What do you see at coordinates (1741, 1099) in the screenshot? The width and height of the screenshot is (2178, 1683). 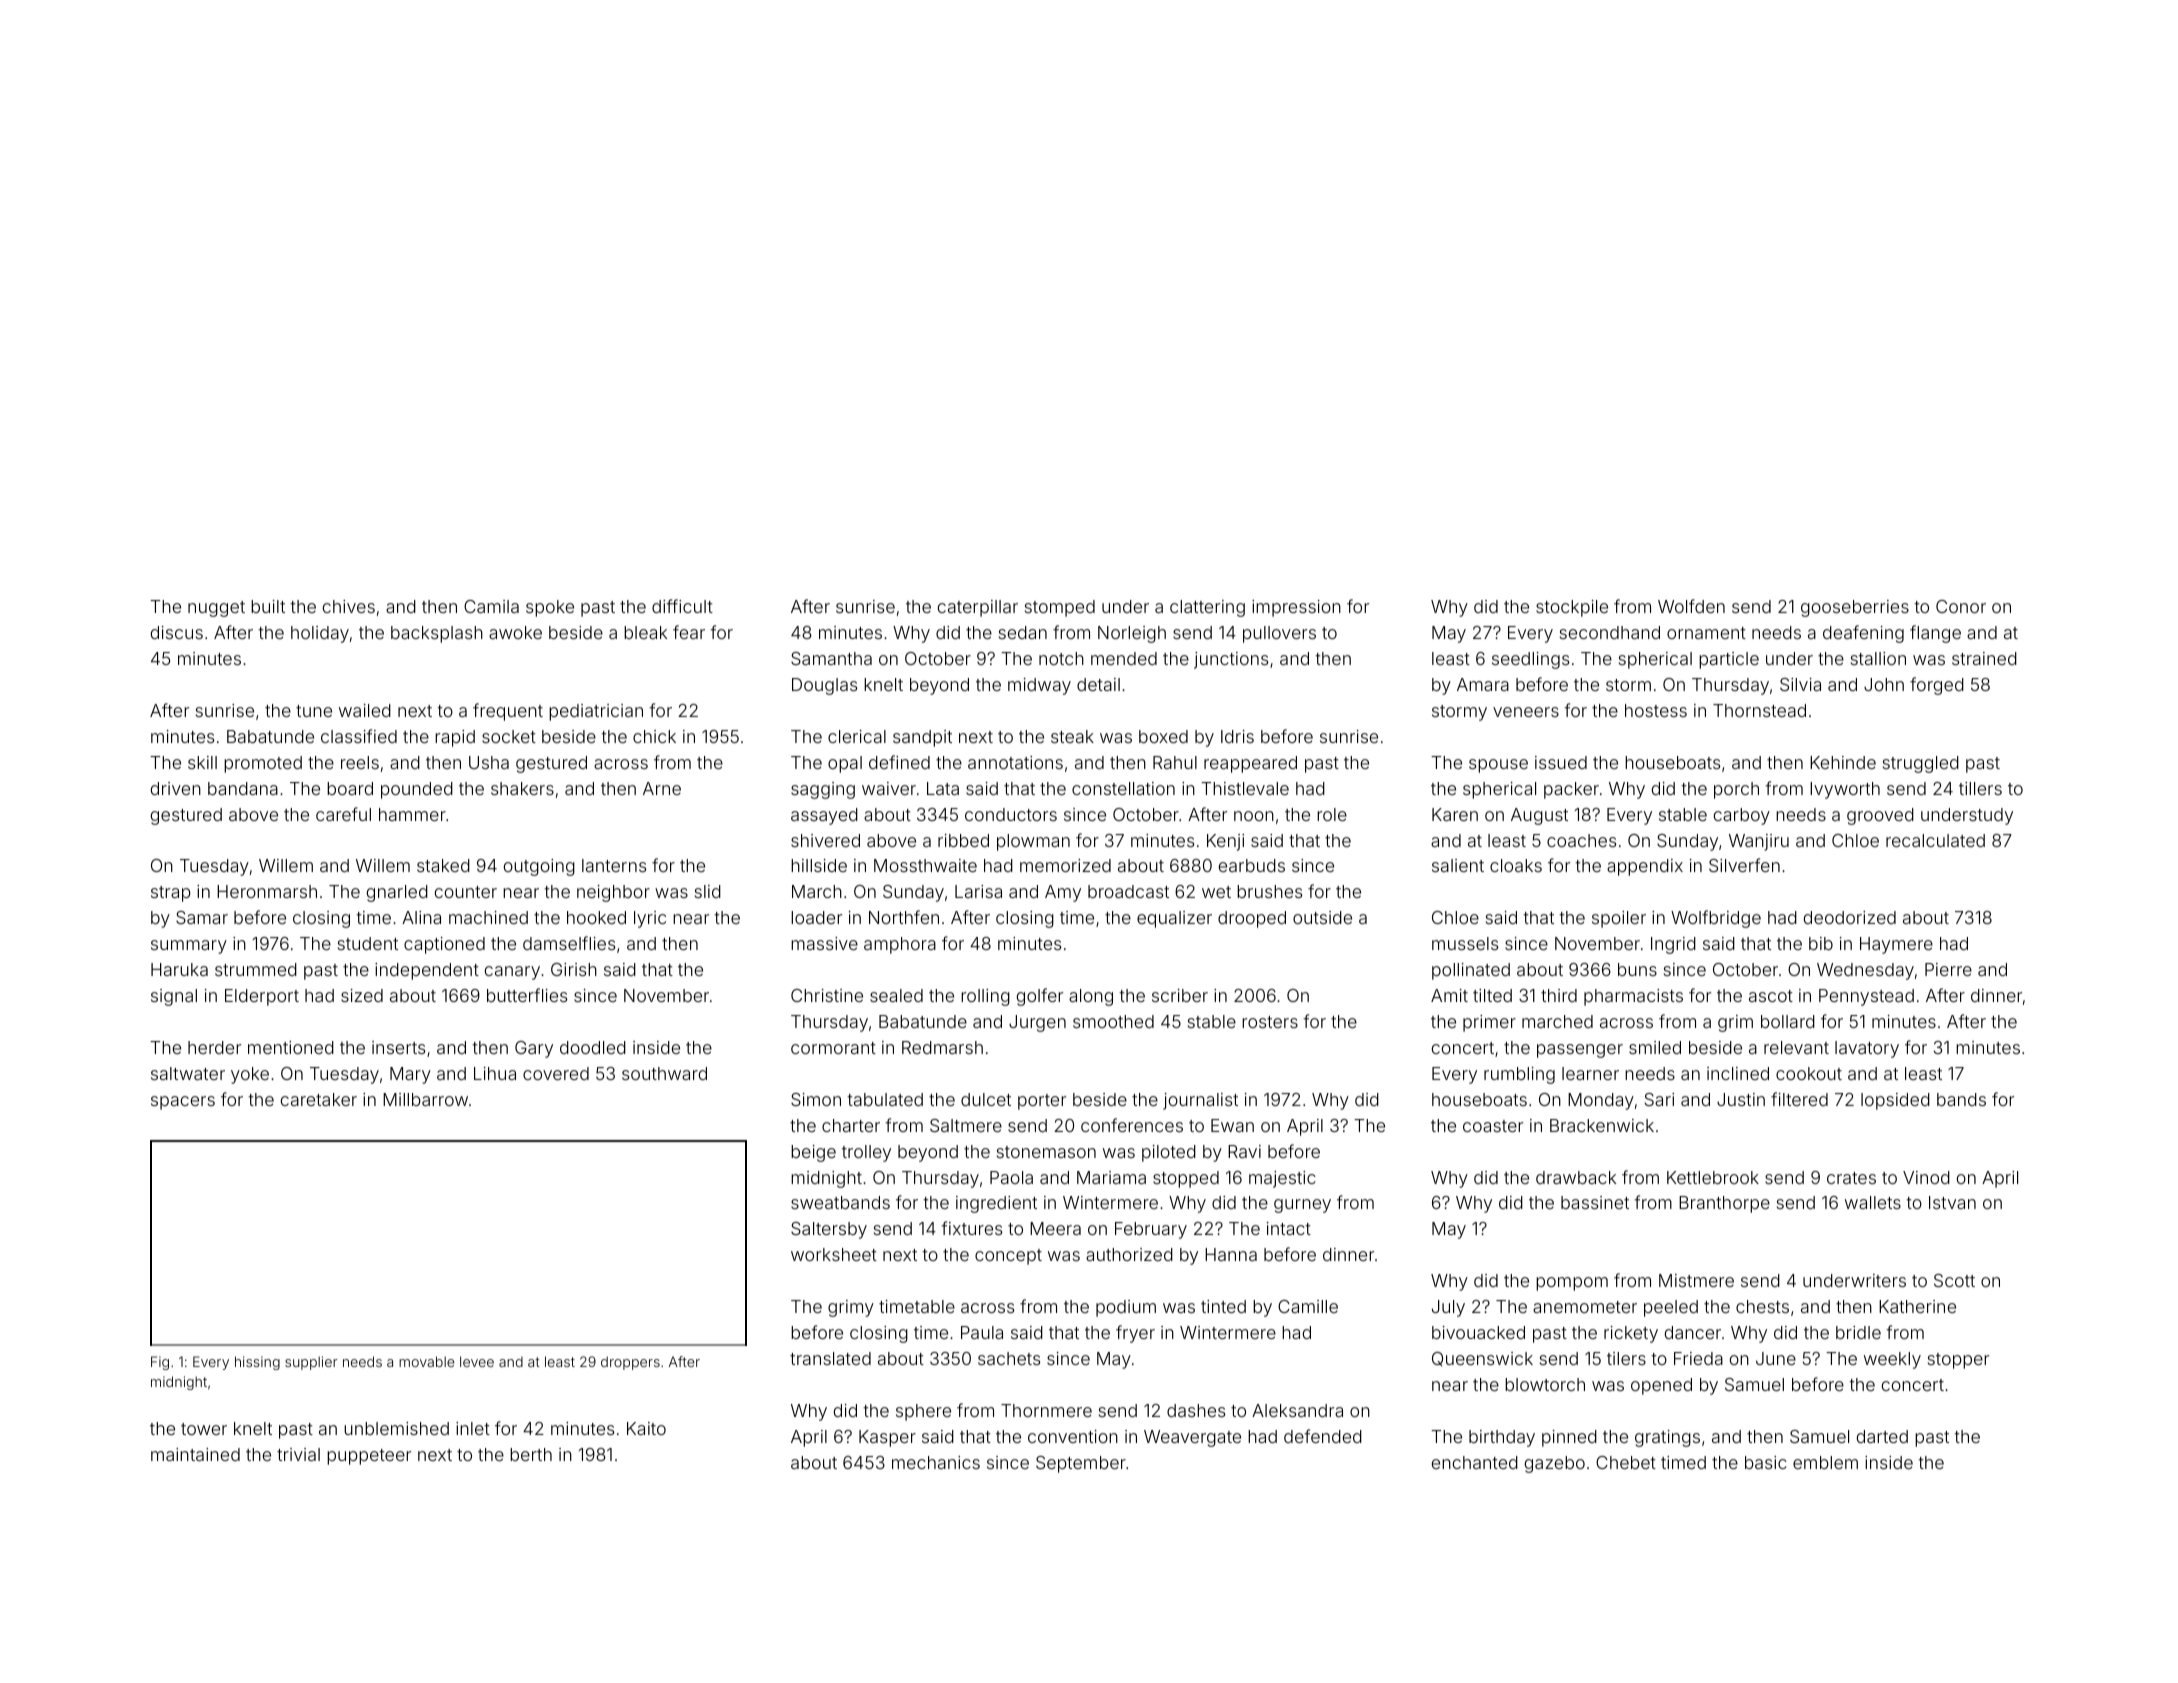 I see `Justin` at bounding box center [1741, 1099].
